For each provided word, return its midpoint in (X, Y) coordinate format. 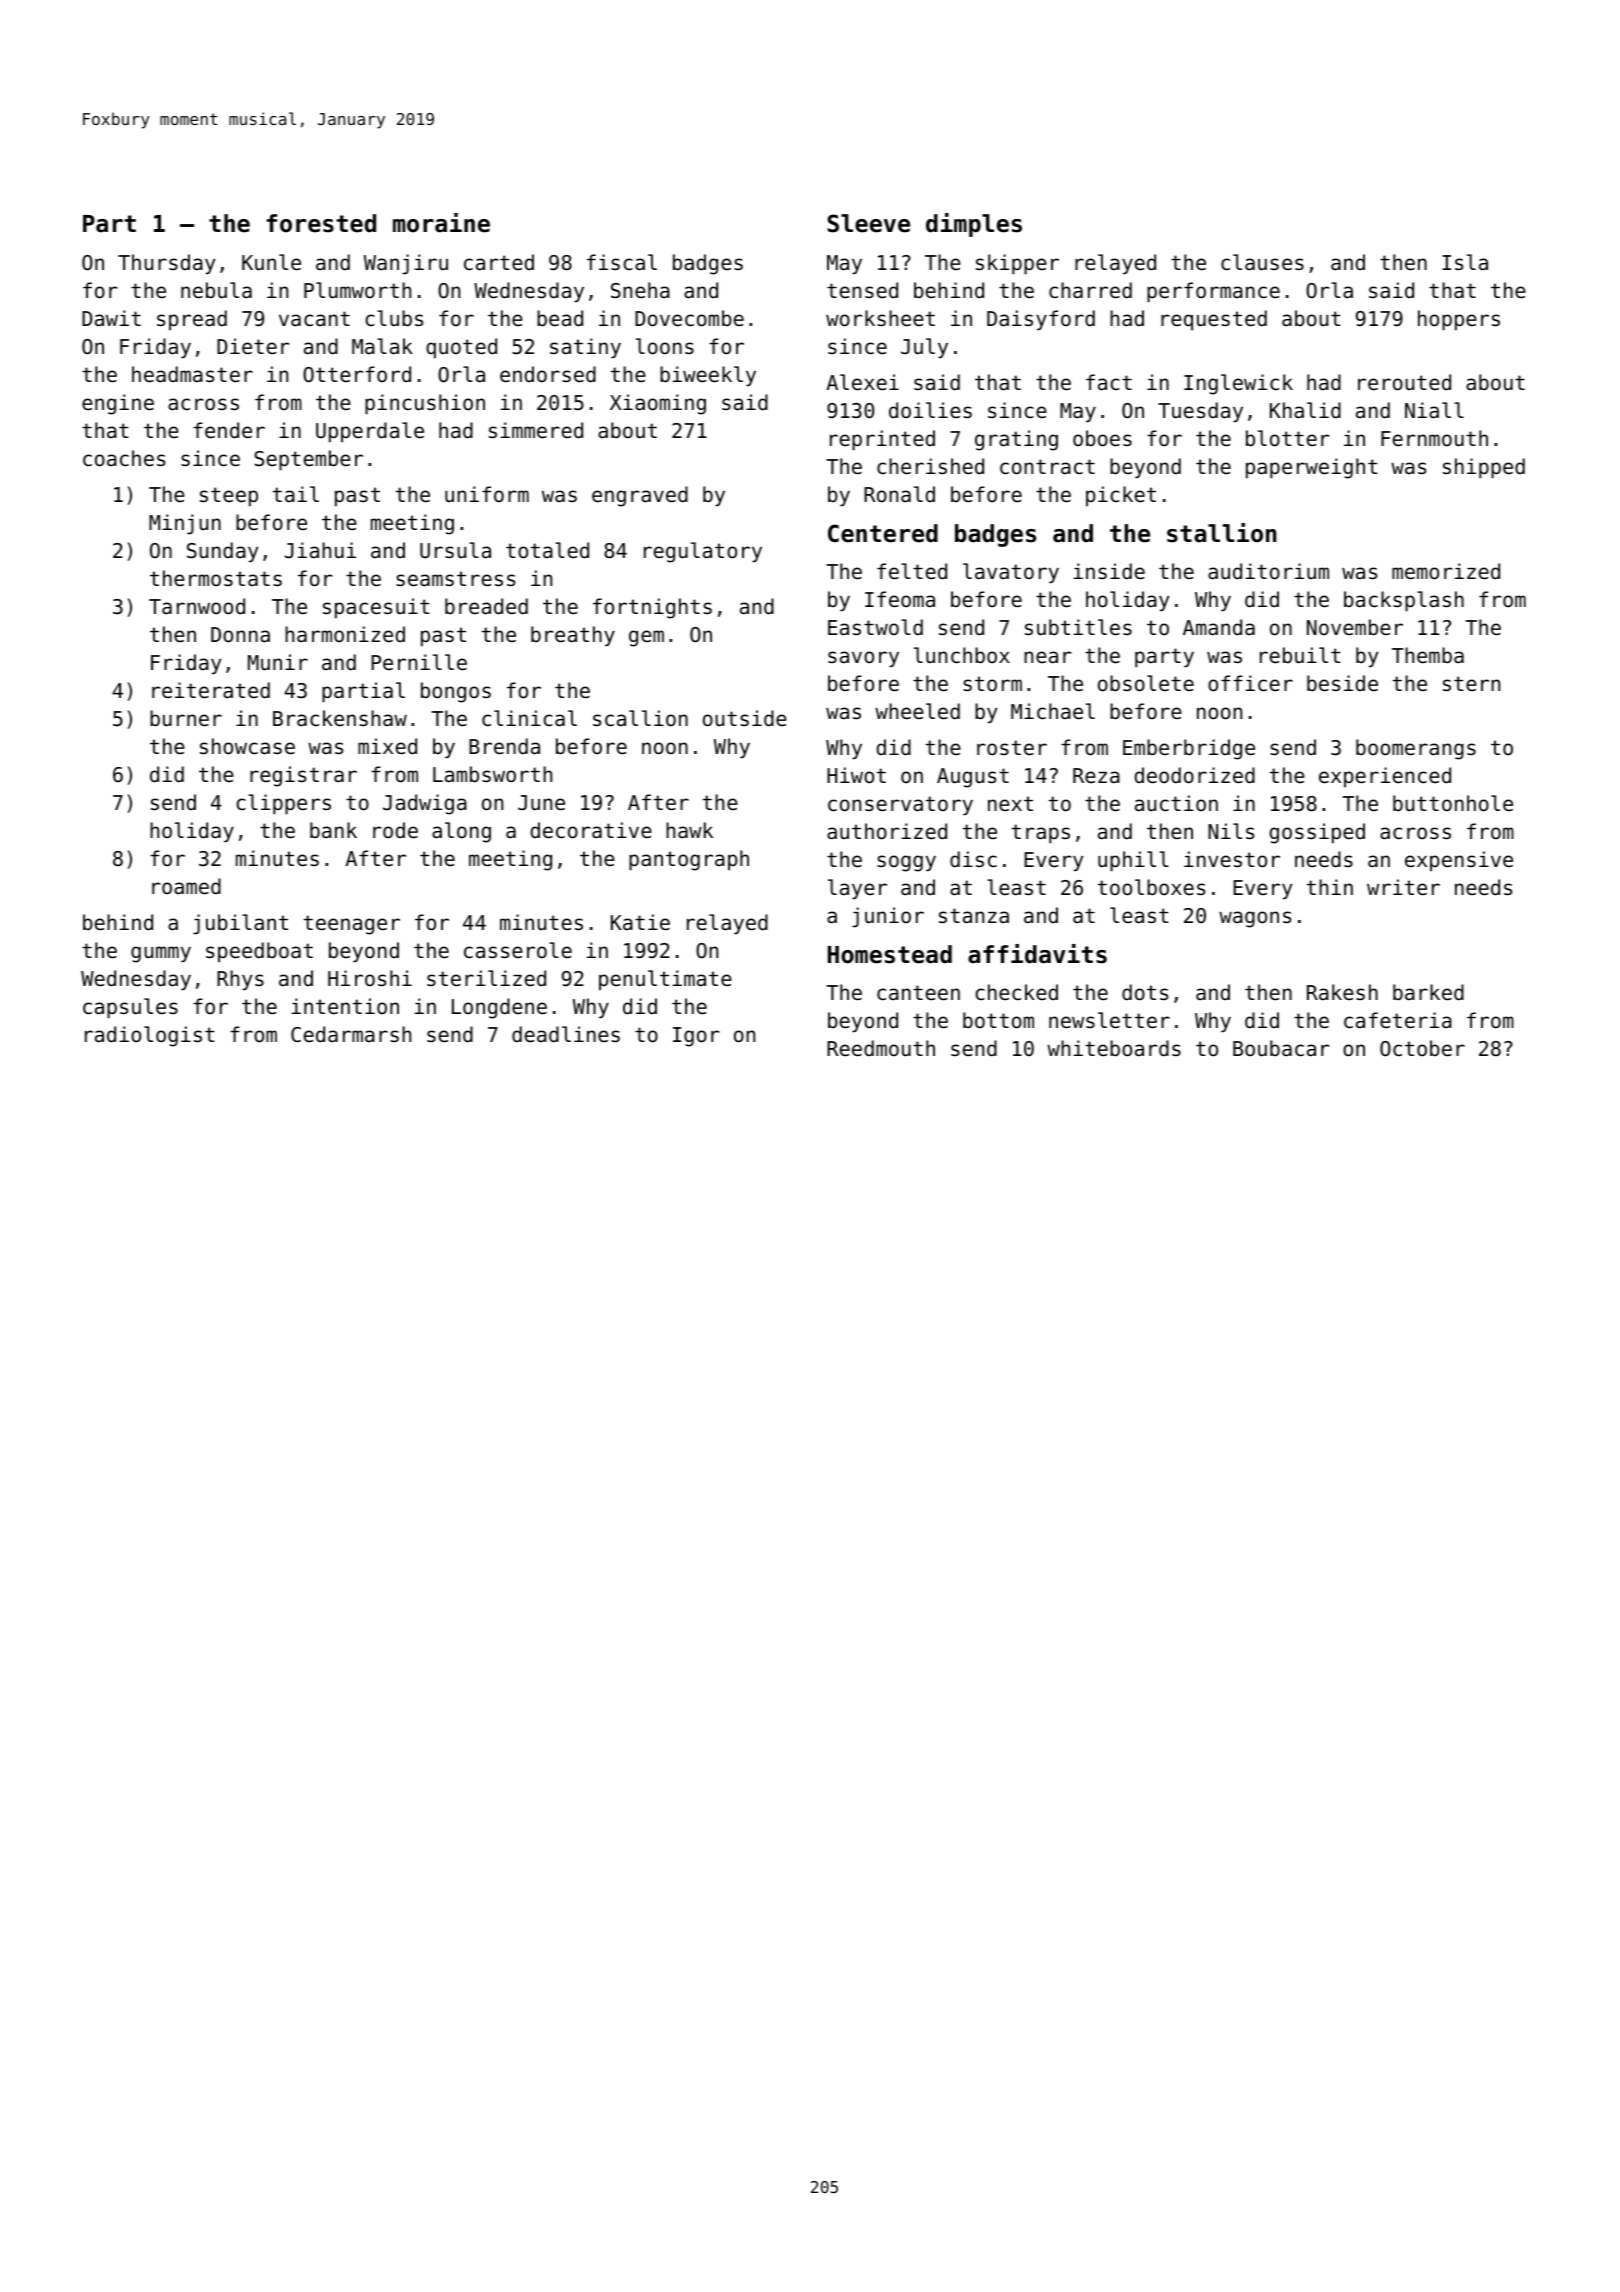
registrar (303, 776)
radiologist (150, 1036)
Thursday (166, 264)
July (924, 348)
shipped (1484, 468)
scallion (640, 718)
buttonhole (1453, 803)
